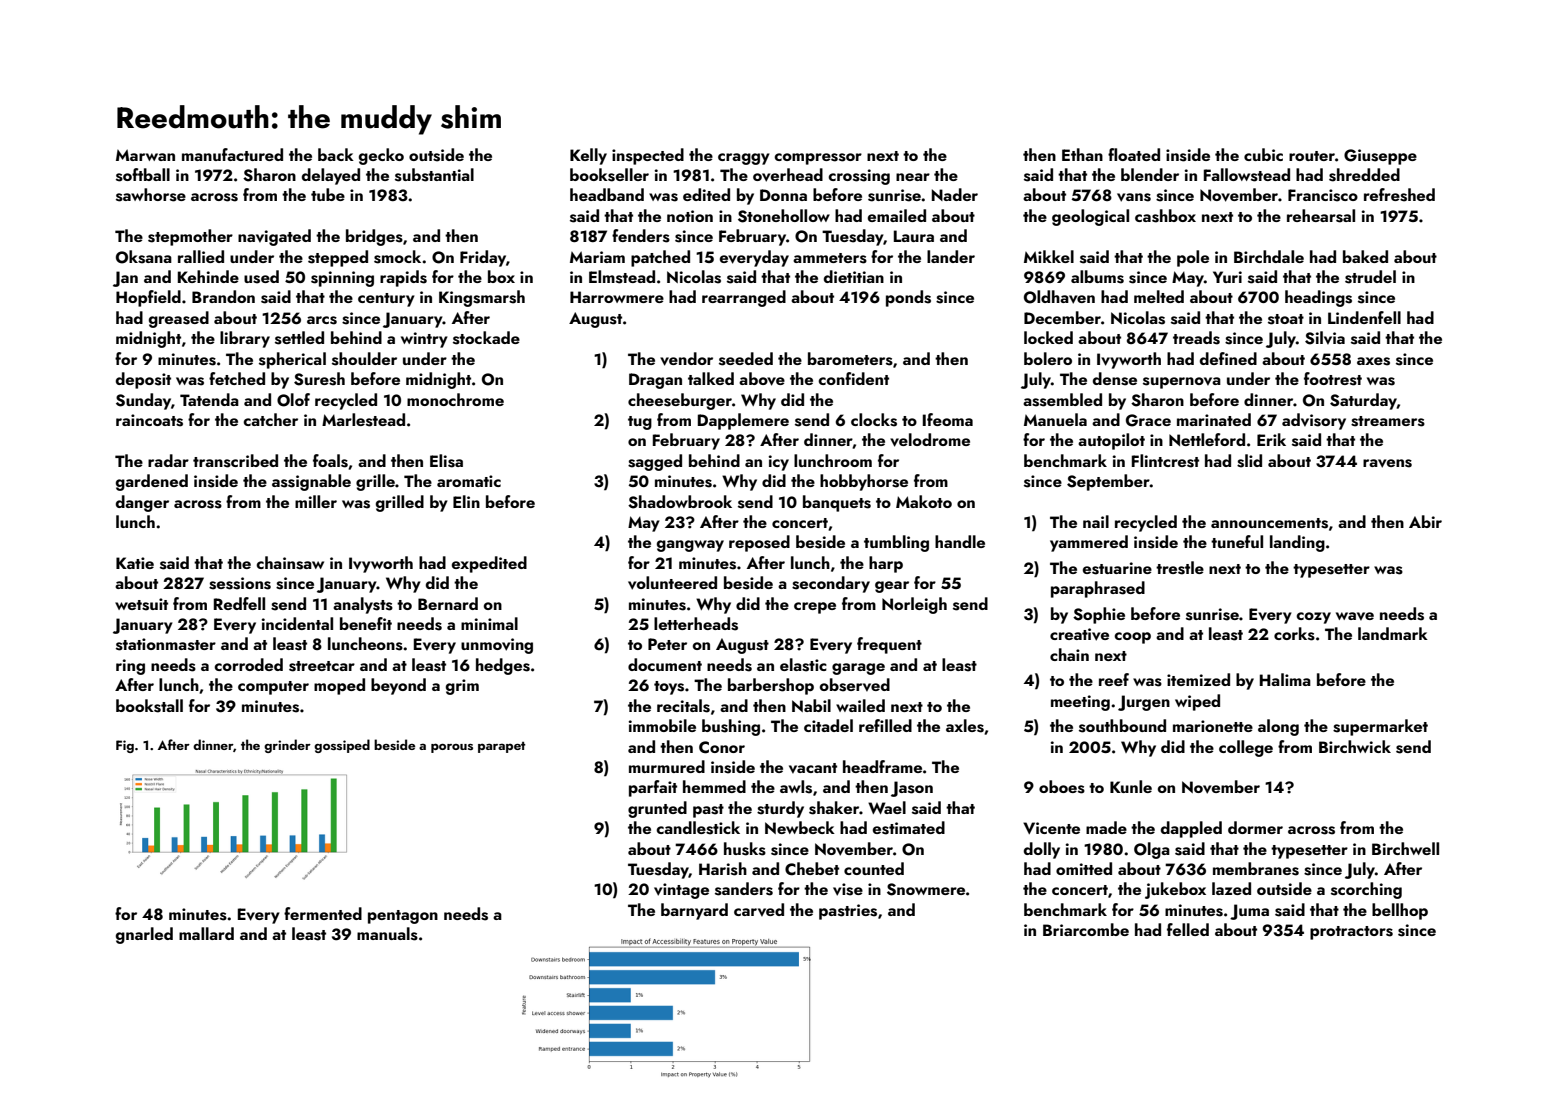 The image size is (1559, 1102). Describe the element at coordinates (1086, 929) in the image. I see `Briarcombe` at that location.
